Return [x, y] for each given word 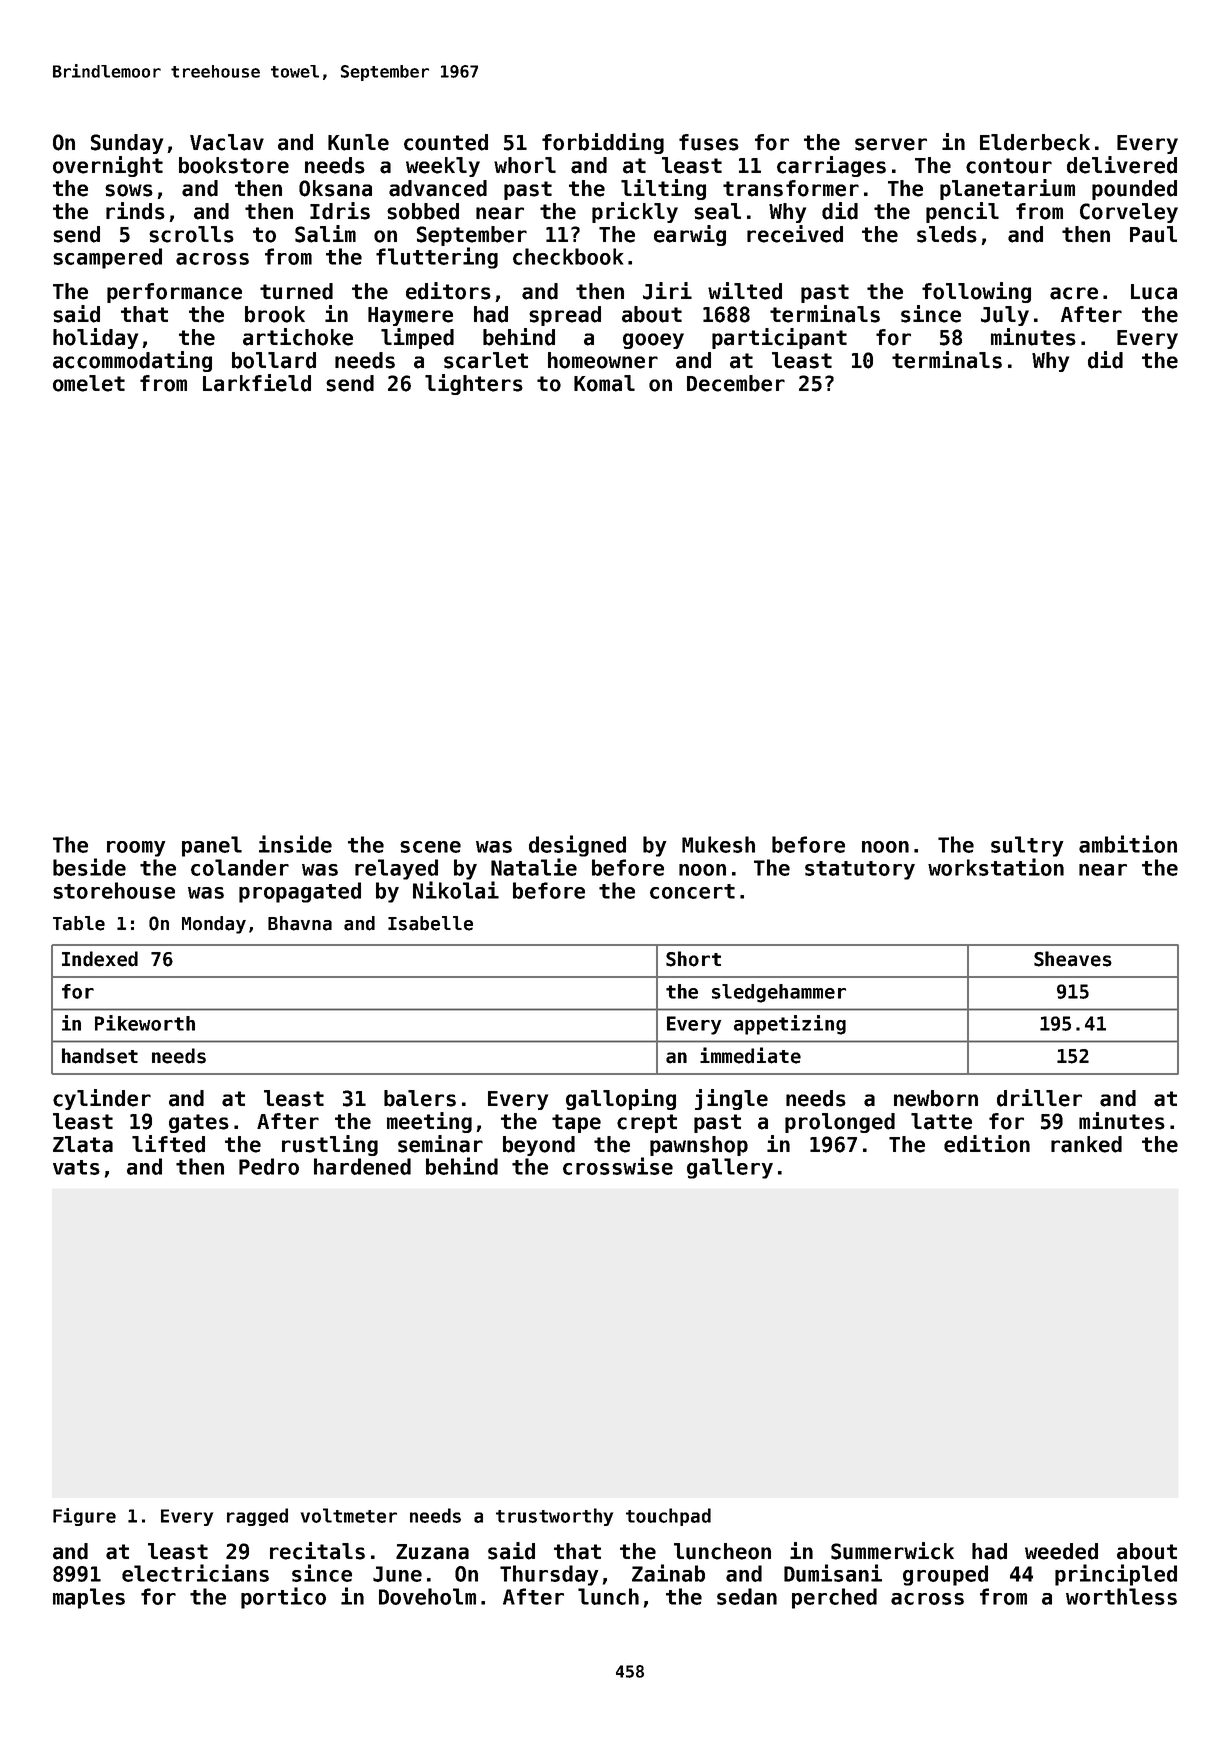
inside [295, 844]
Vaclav [227, 142]
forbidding [603, 143]
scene [430, 847]
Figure [84, 1517]
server [891, 144]
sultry [1027, 846]
